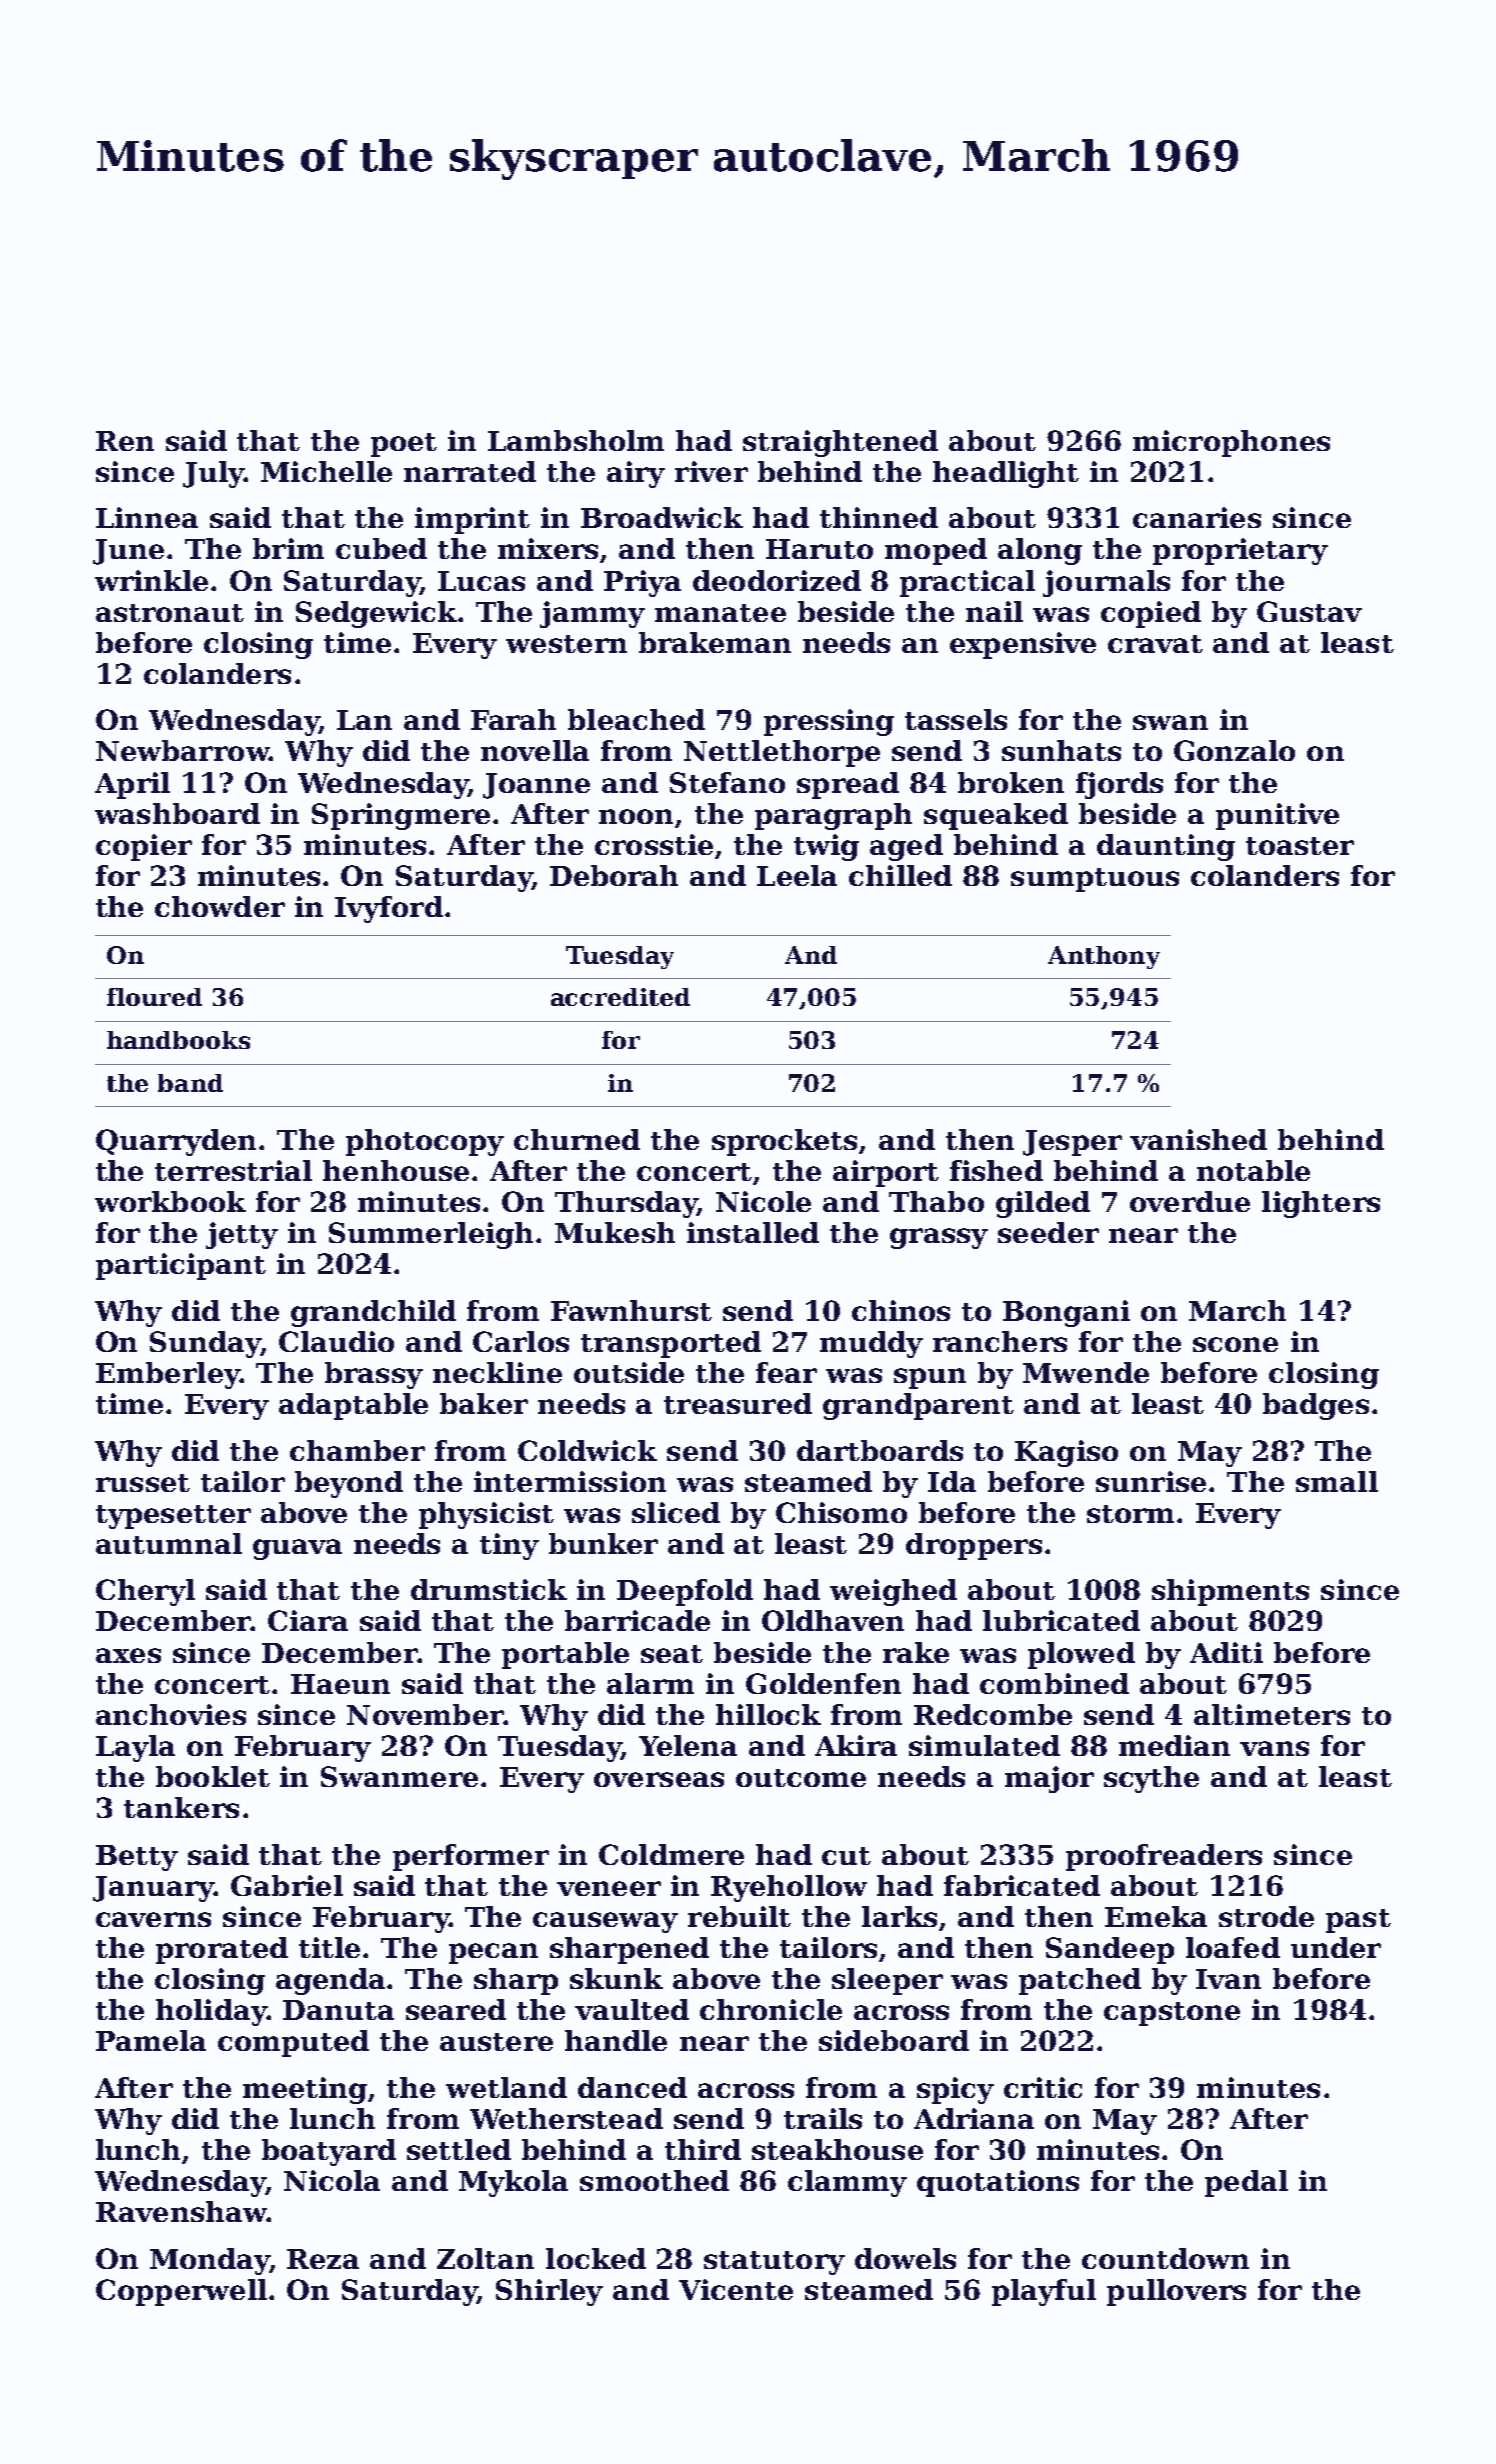  I want to click on Gustav, so click(1309, 611).
